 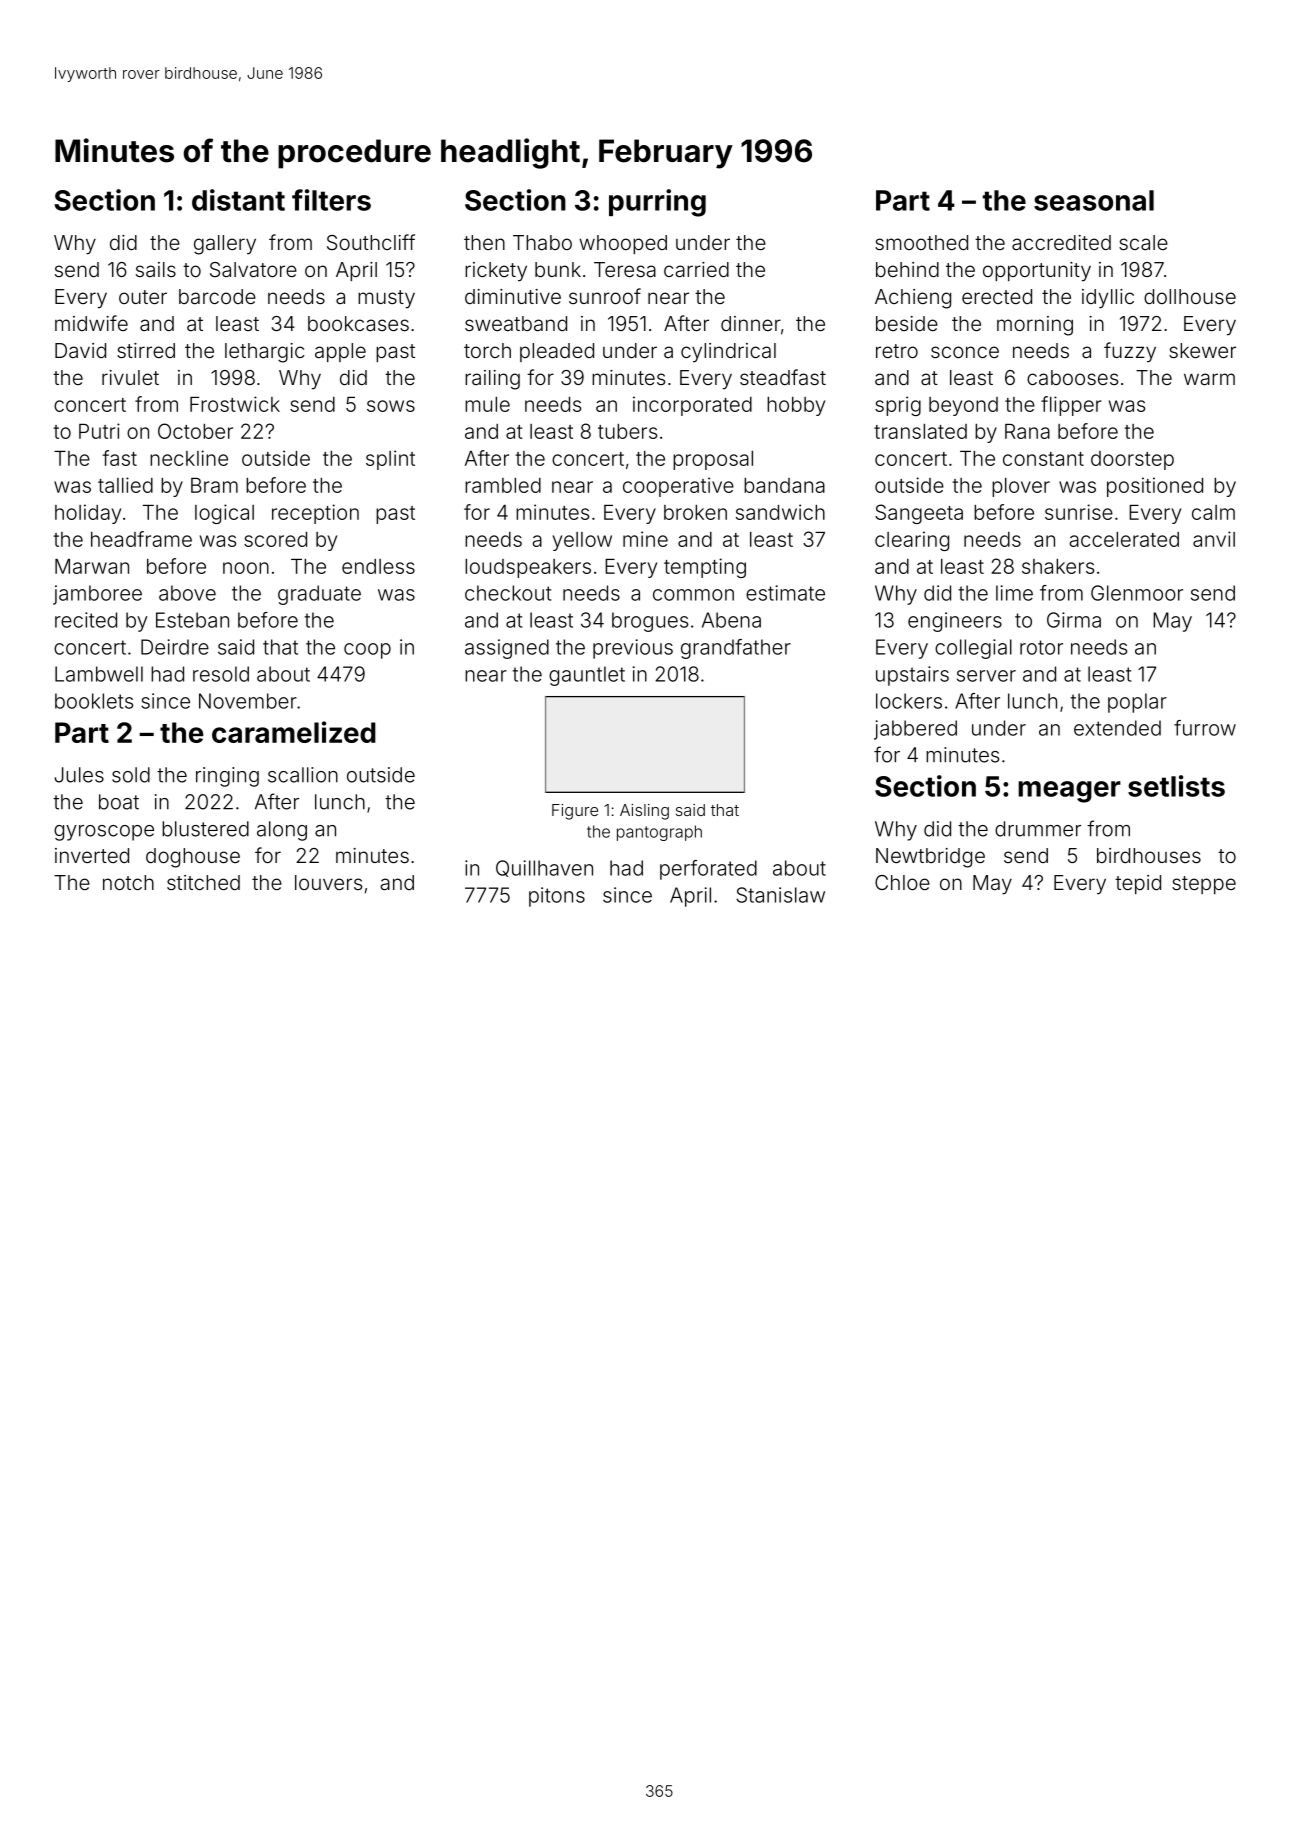 I want to click on behind, so click(x=907, y=269).
